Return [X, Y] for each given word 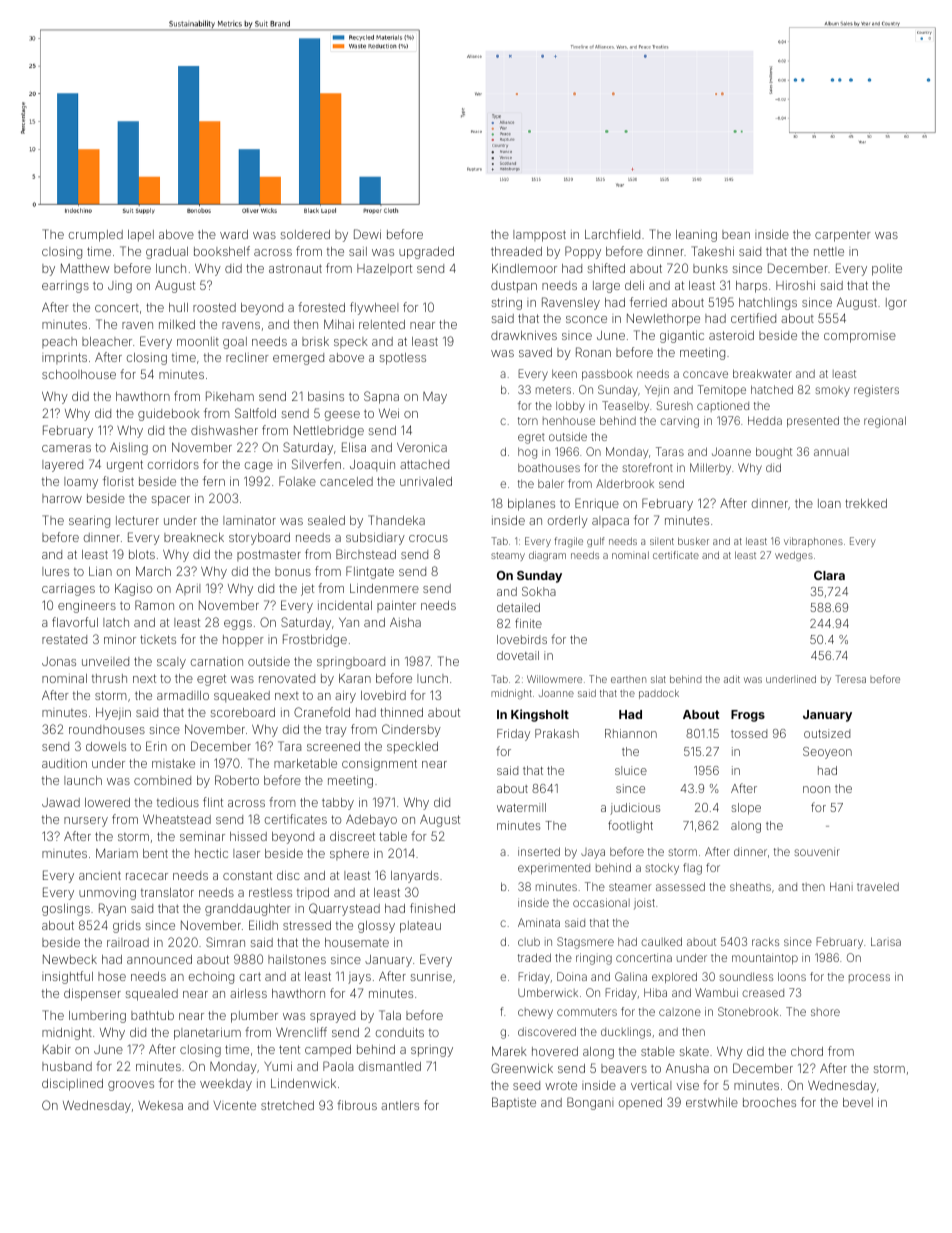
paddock [659, 694]
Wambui [716, 992]
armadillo [183, 695]
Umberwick [548, 992]
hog [527, 453]
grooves [131, 1086]
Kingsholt [540, 715]
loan [829, 503]
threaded [516, 251]
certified [753, 318]
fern [214, 481]
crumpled [96, 236]
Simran [225, 942]
